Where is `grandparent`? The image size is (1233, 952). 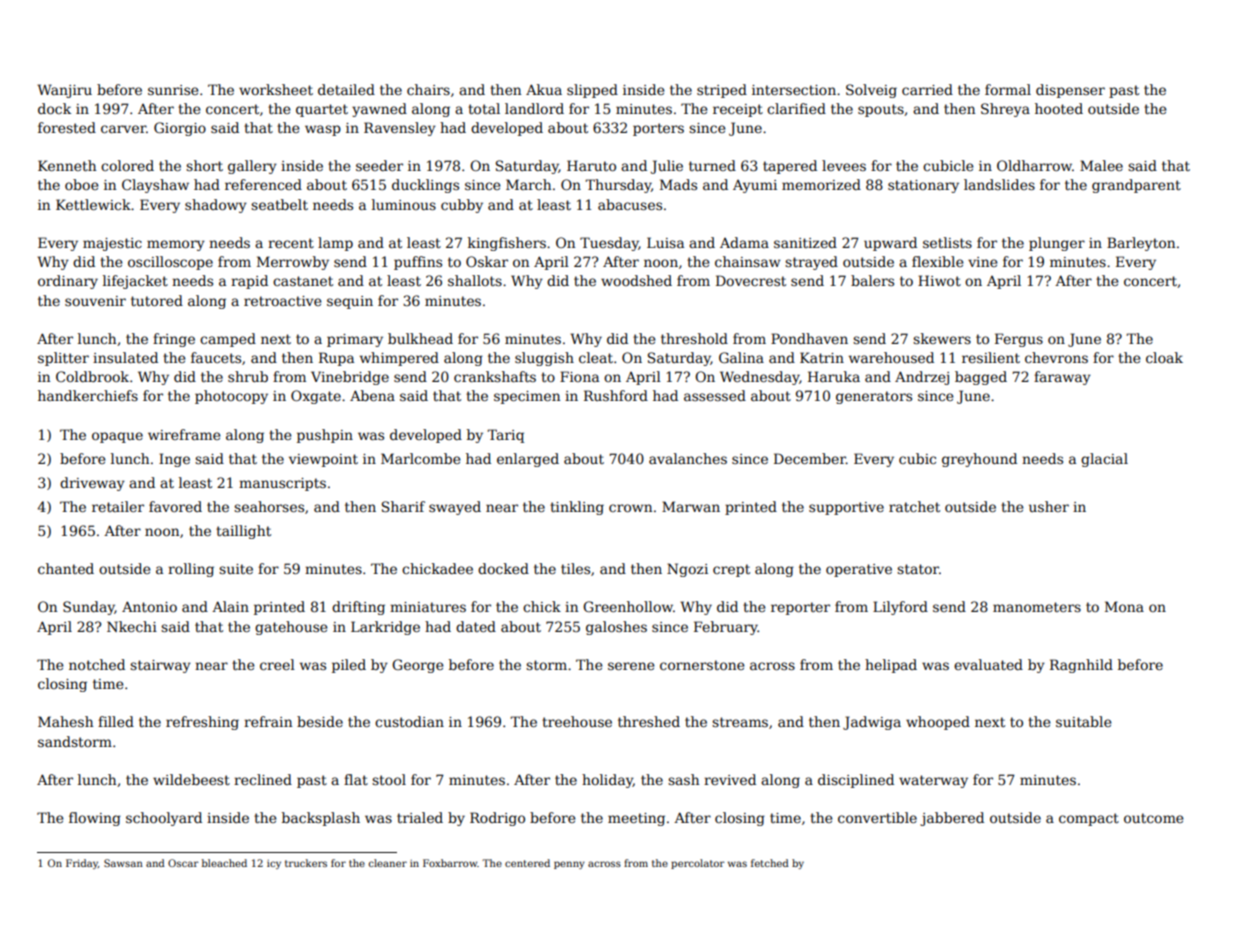
grandparent is located at coordinates (1136, 186).
